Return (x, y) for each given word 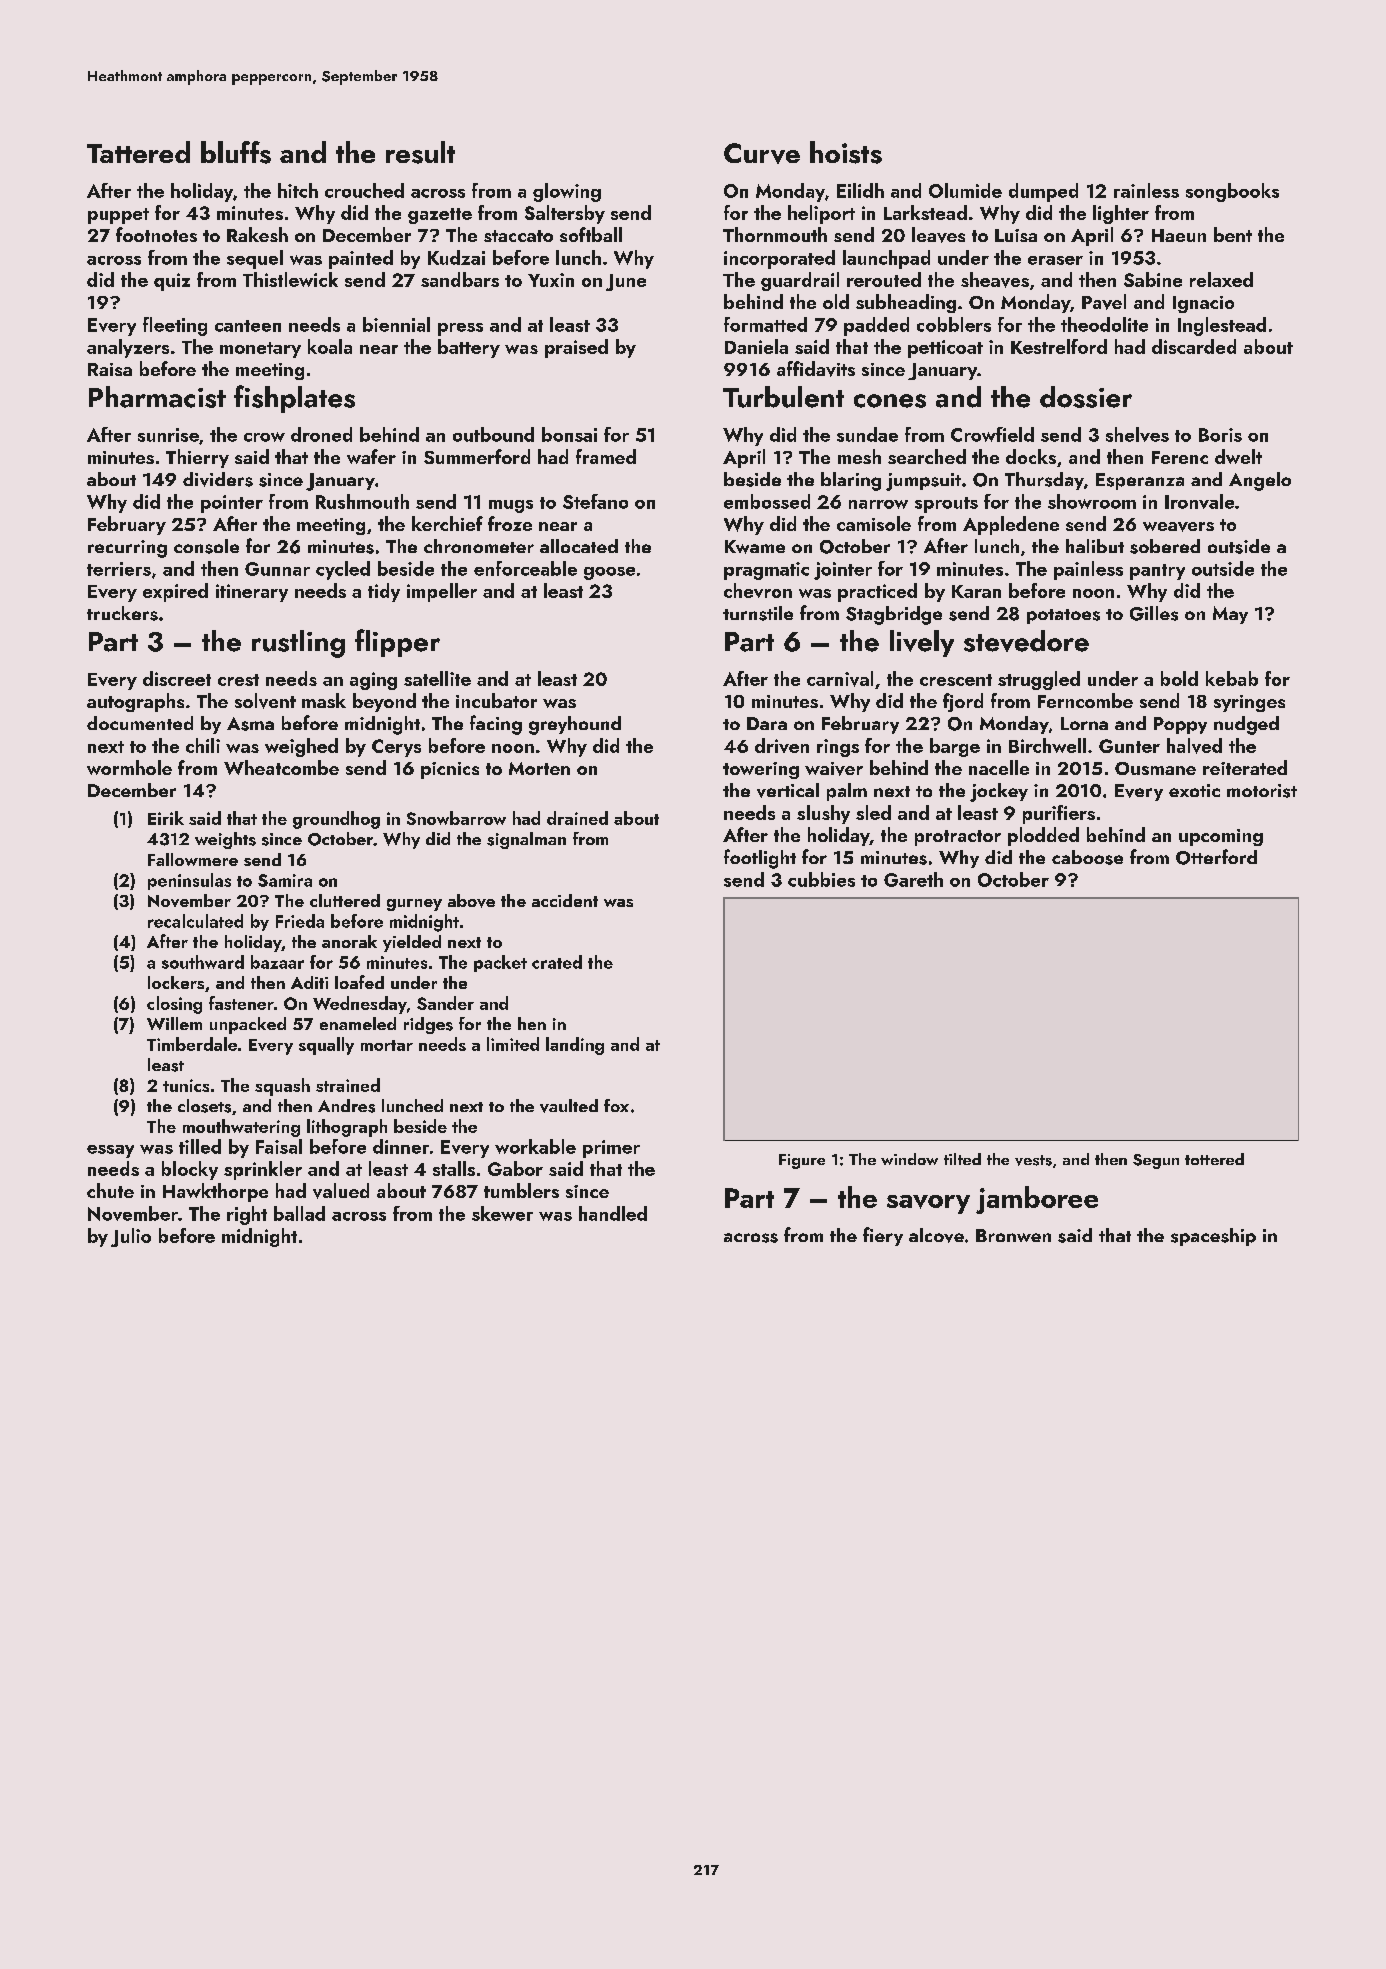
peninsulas (189, 881)
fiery (883, 1236)
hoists (846, 152)
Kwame (755, 547)
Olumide (965, 190)
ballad (299, 1213)
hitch (298, 190)
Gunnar (277, 569)
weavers (1178, 527)
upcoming (1221, 837)
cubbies (821, 879)
